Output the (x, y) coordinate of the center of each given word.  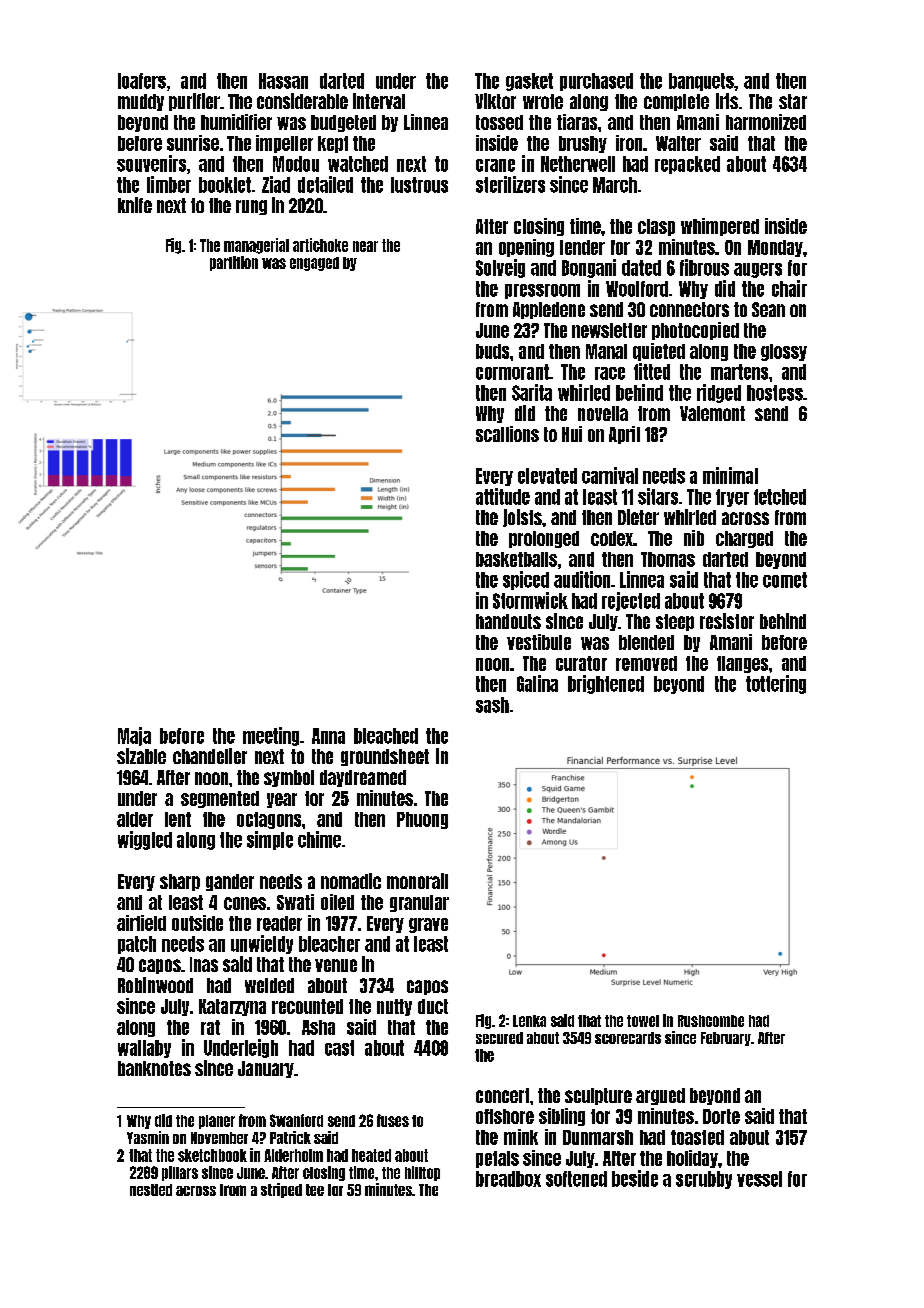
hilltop (422, 1173)
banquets (701, 82)
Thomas (668, 559)
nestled (151, 1190)
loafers (142, 81)
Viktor (495, 101)
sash (492, 705)
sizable (141, 756)
